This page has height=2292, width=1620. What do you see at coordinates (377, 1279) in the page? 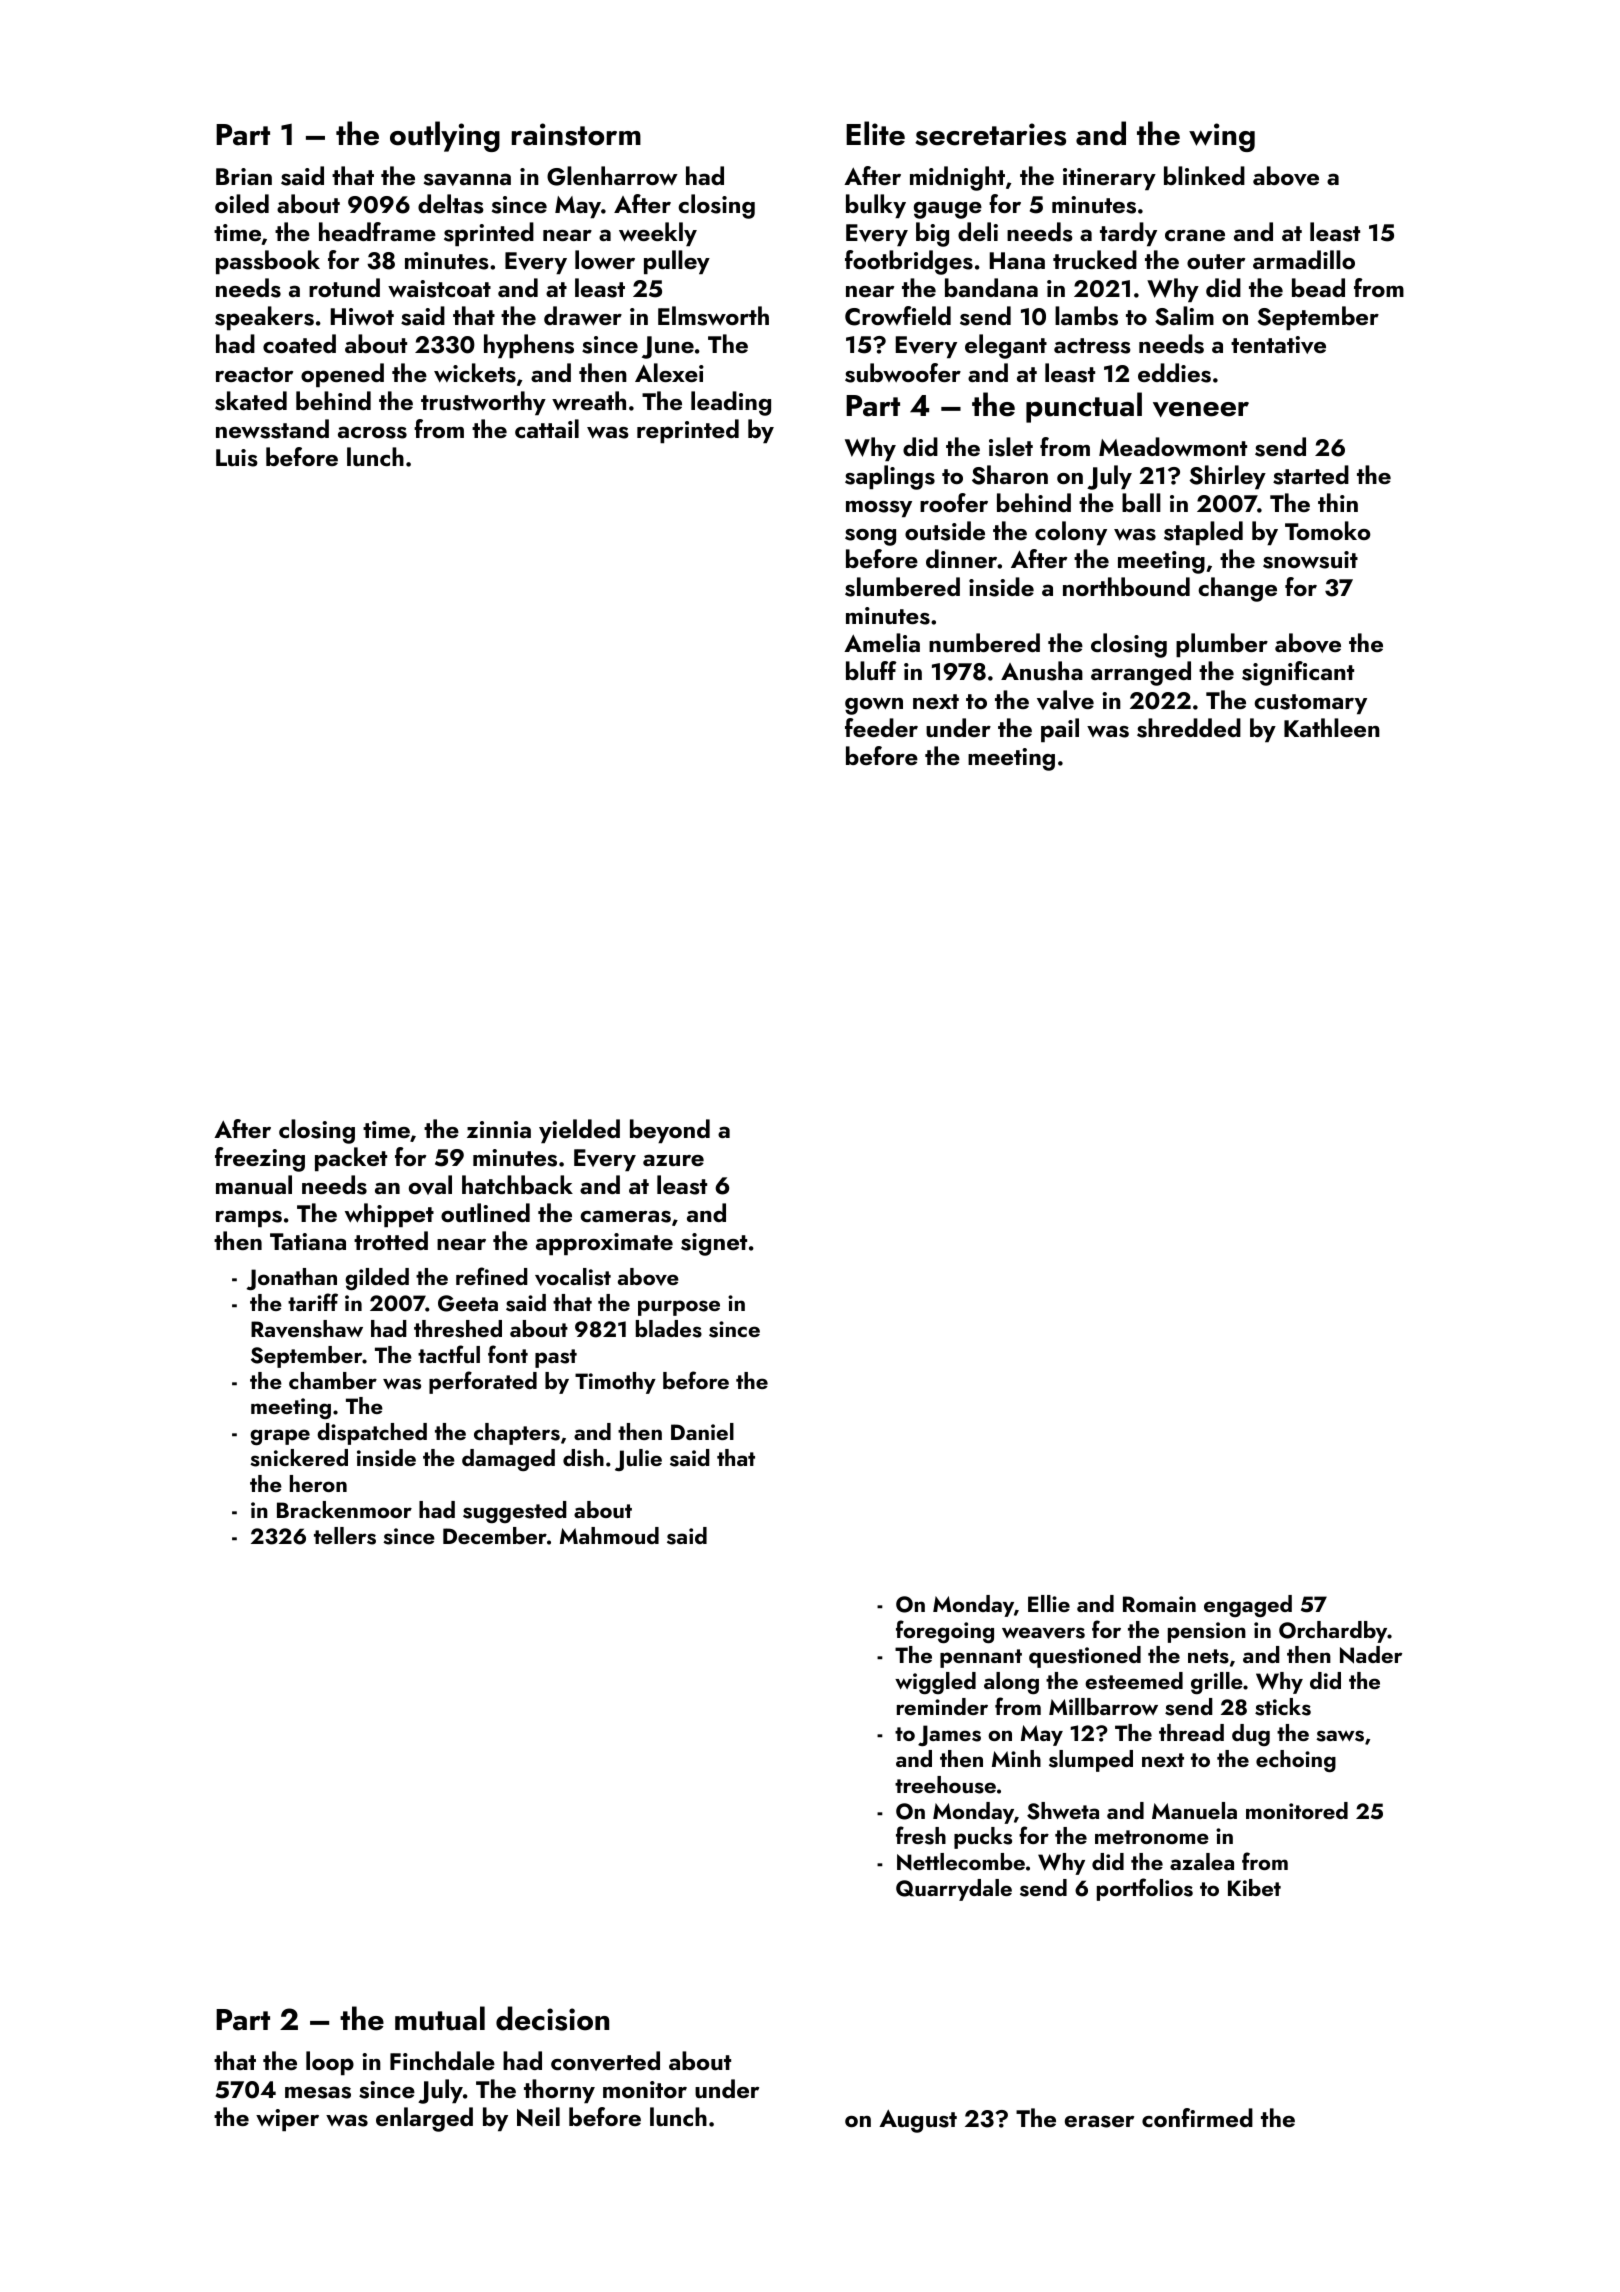
I see `gilded` at bounding box center [377, 1279].
